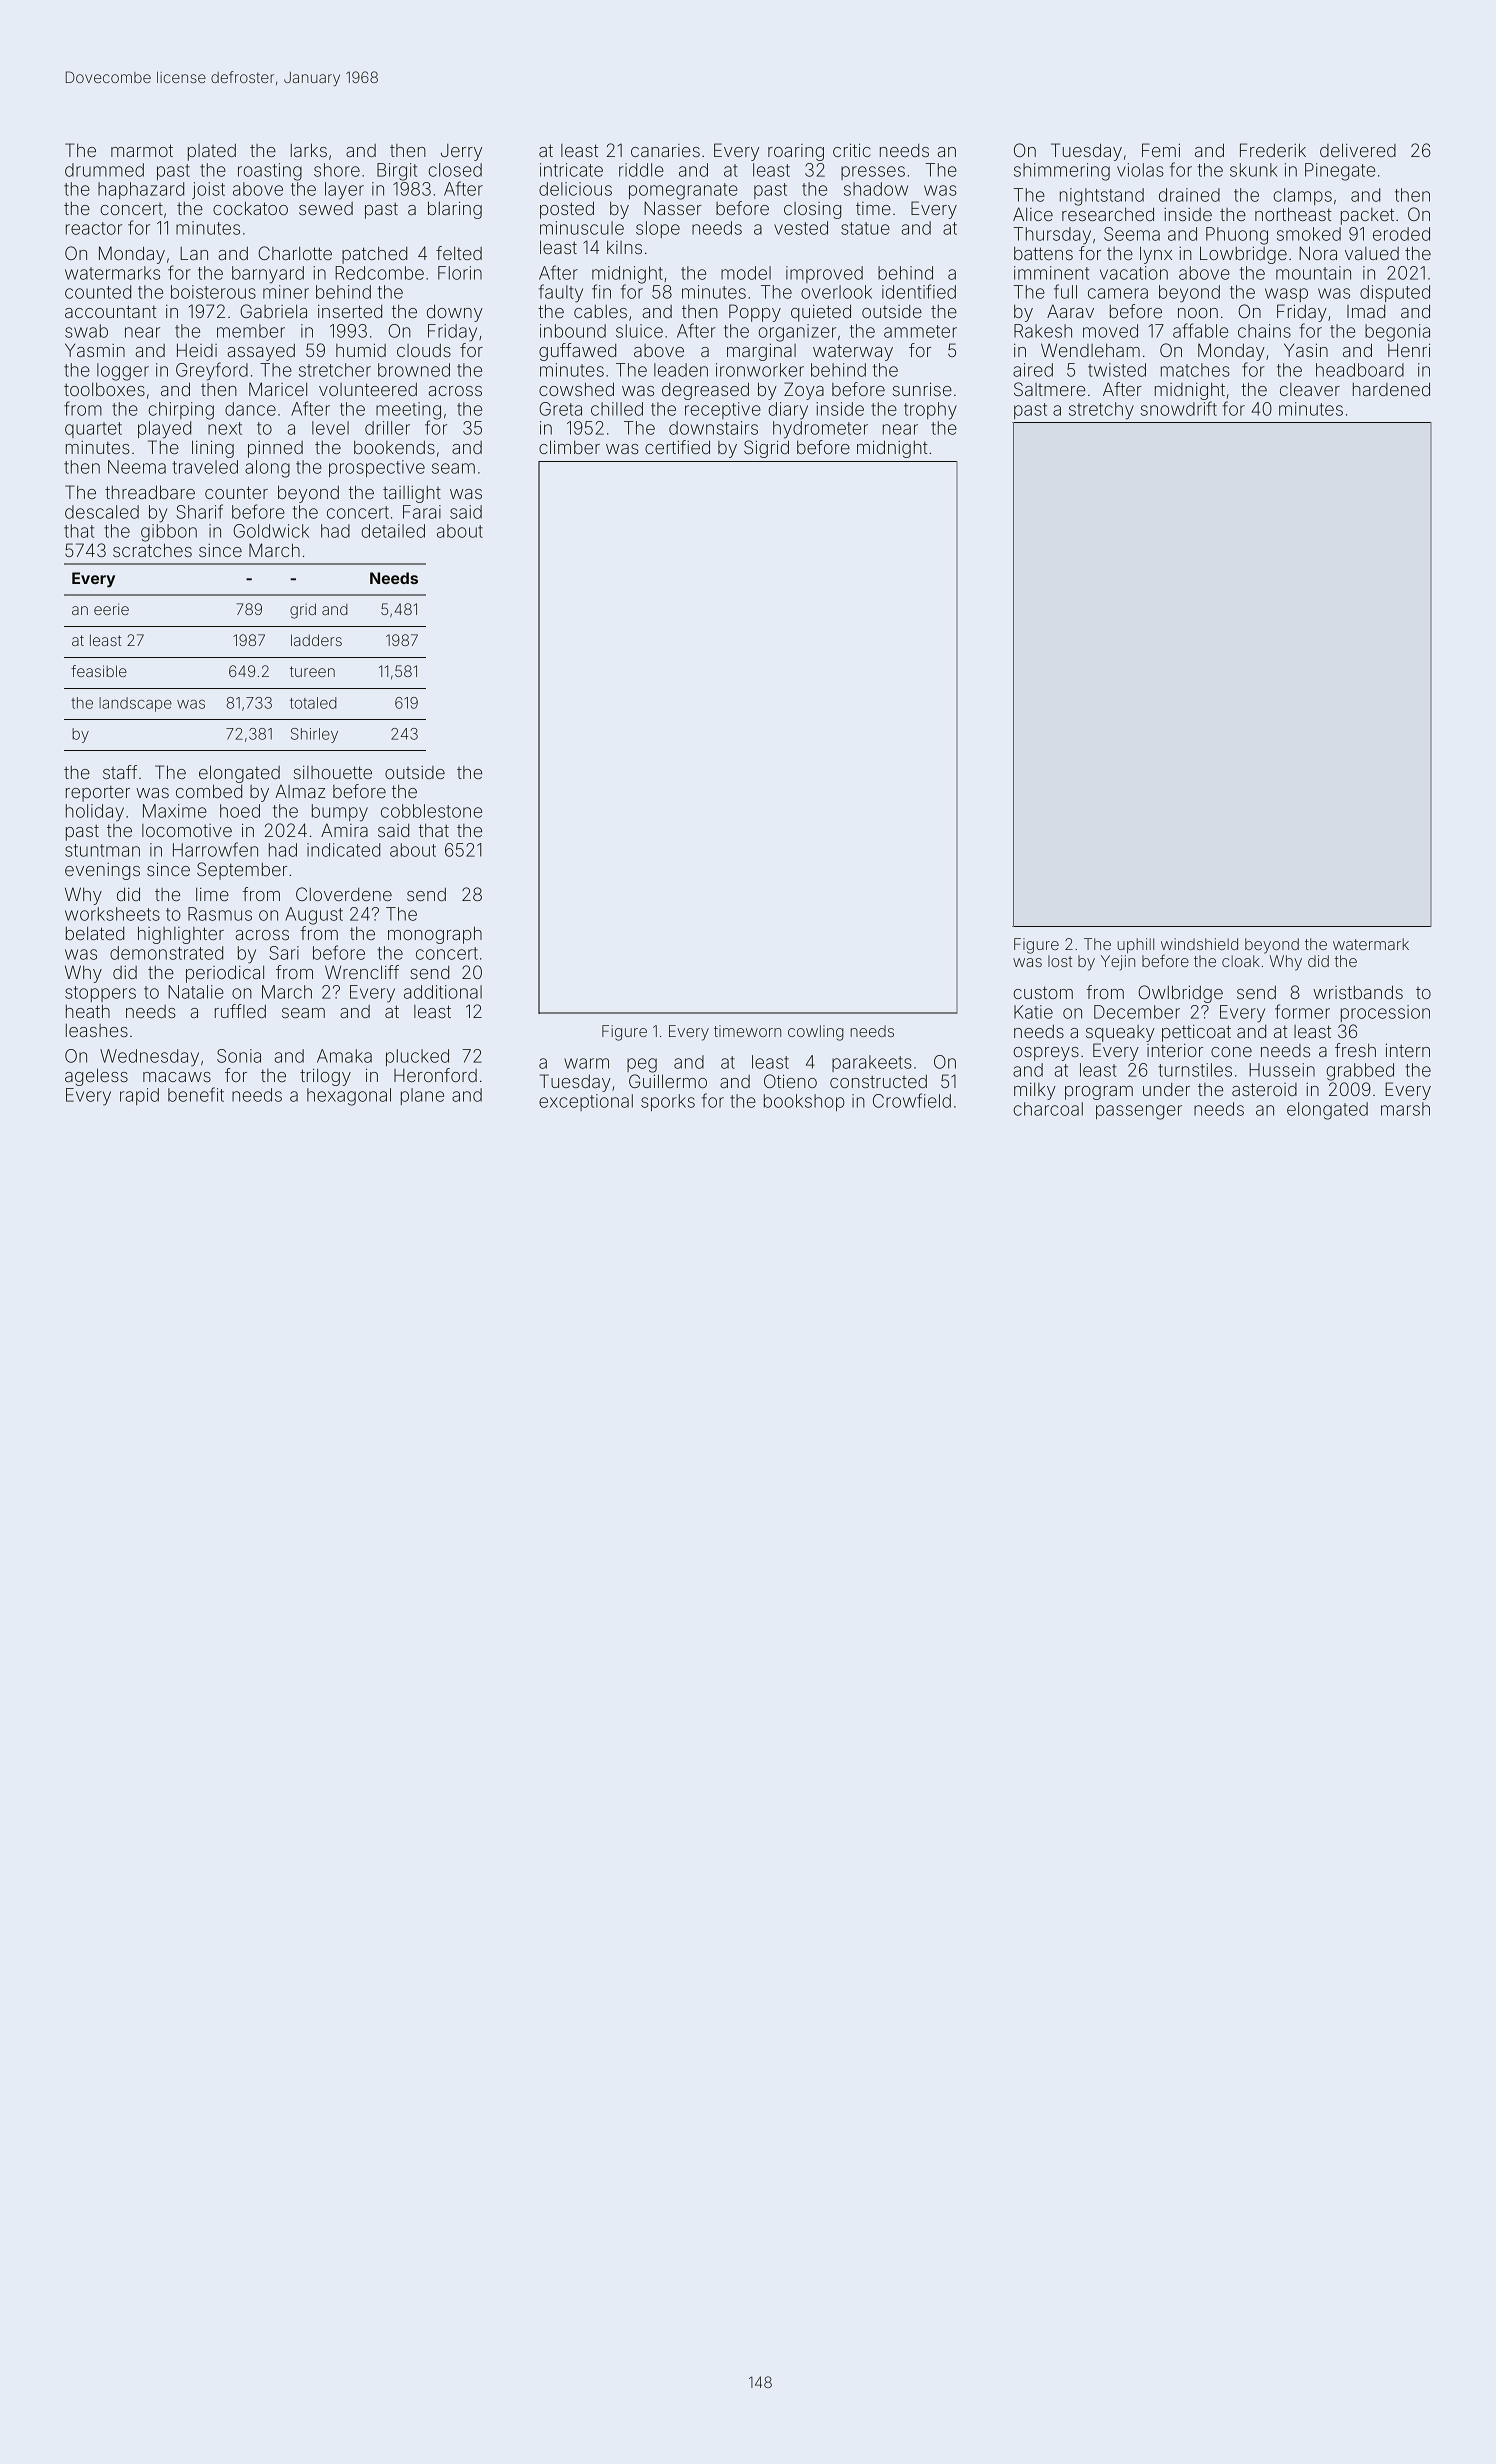 This screenshot has width=1496, height=2464. What do you see at coordinates (139, 1096) in the screenshot?
I see `rapid` at bounding box center [139, 1096].
